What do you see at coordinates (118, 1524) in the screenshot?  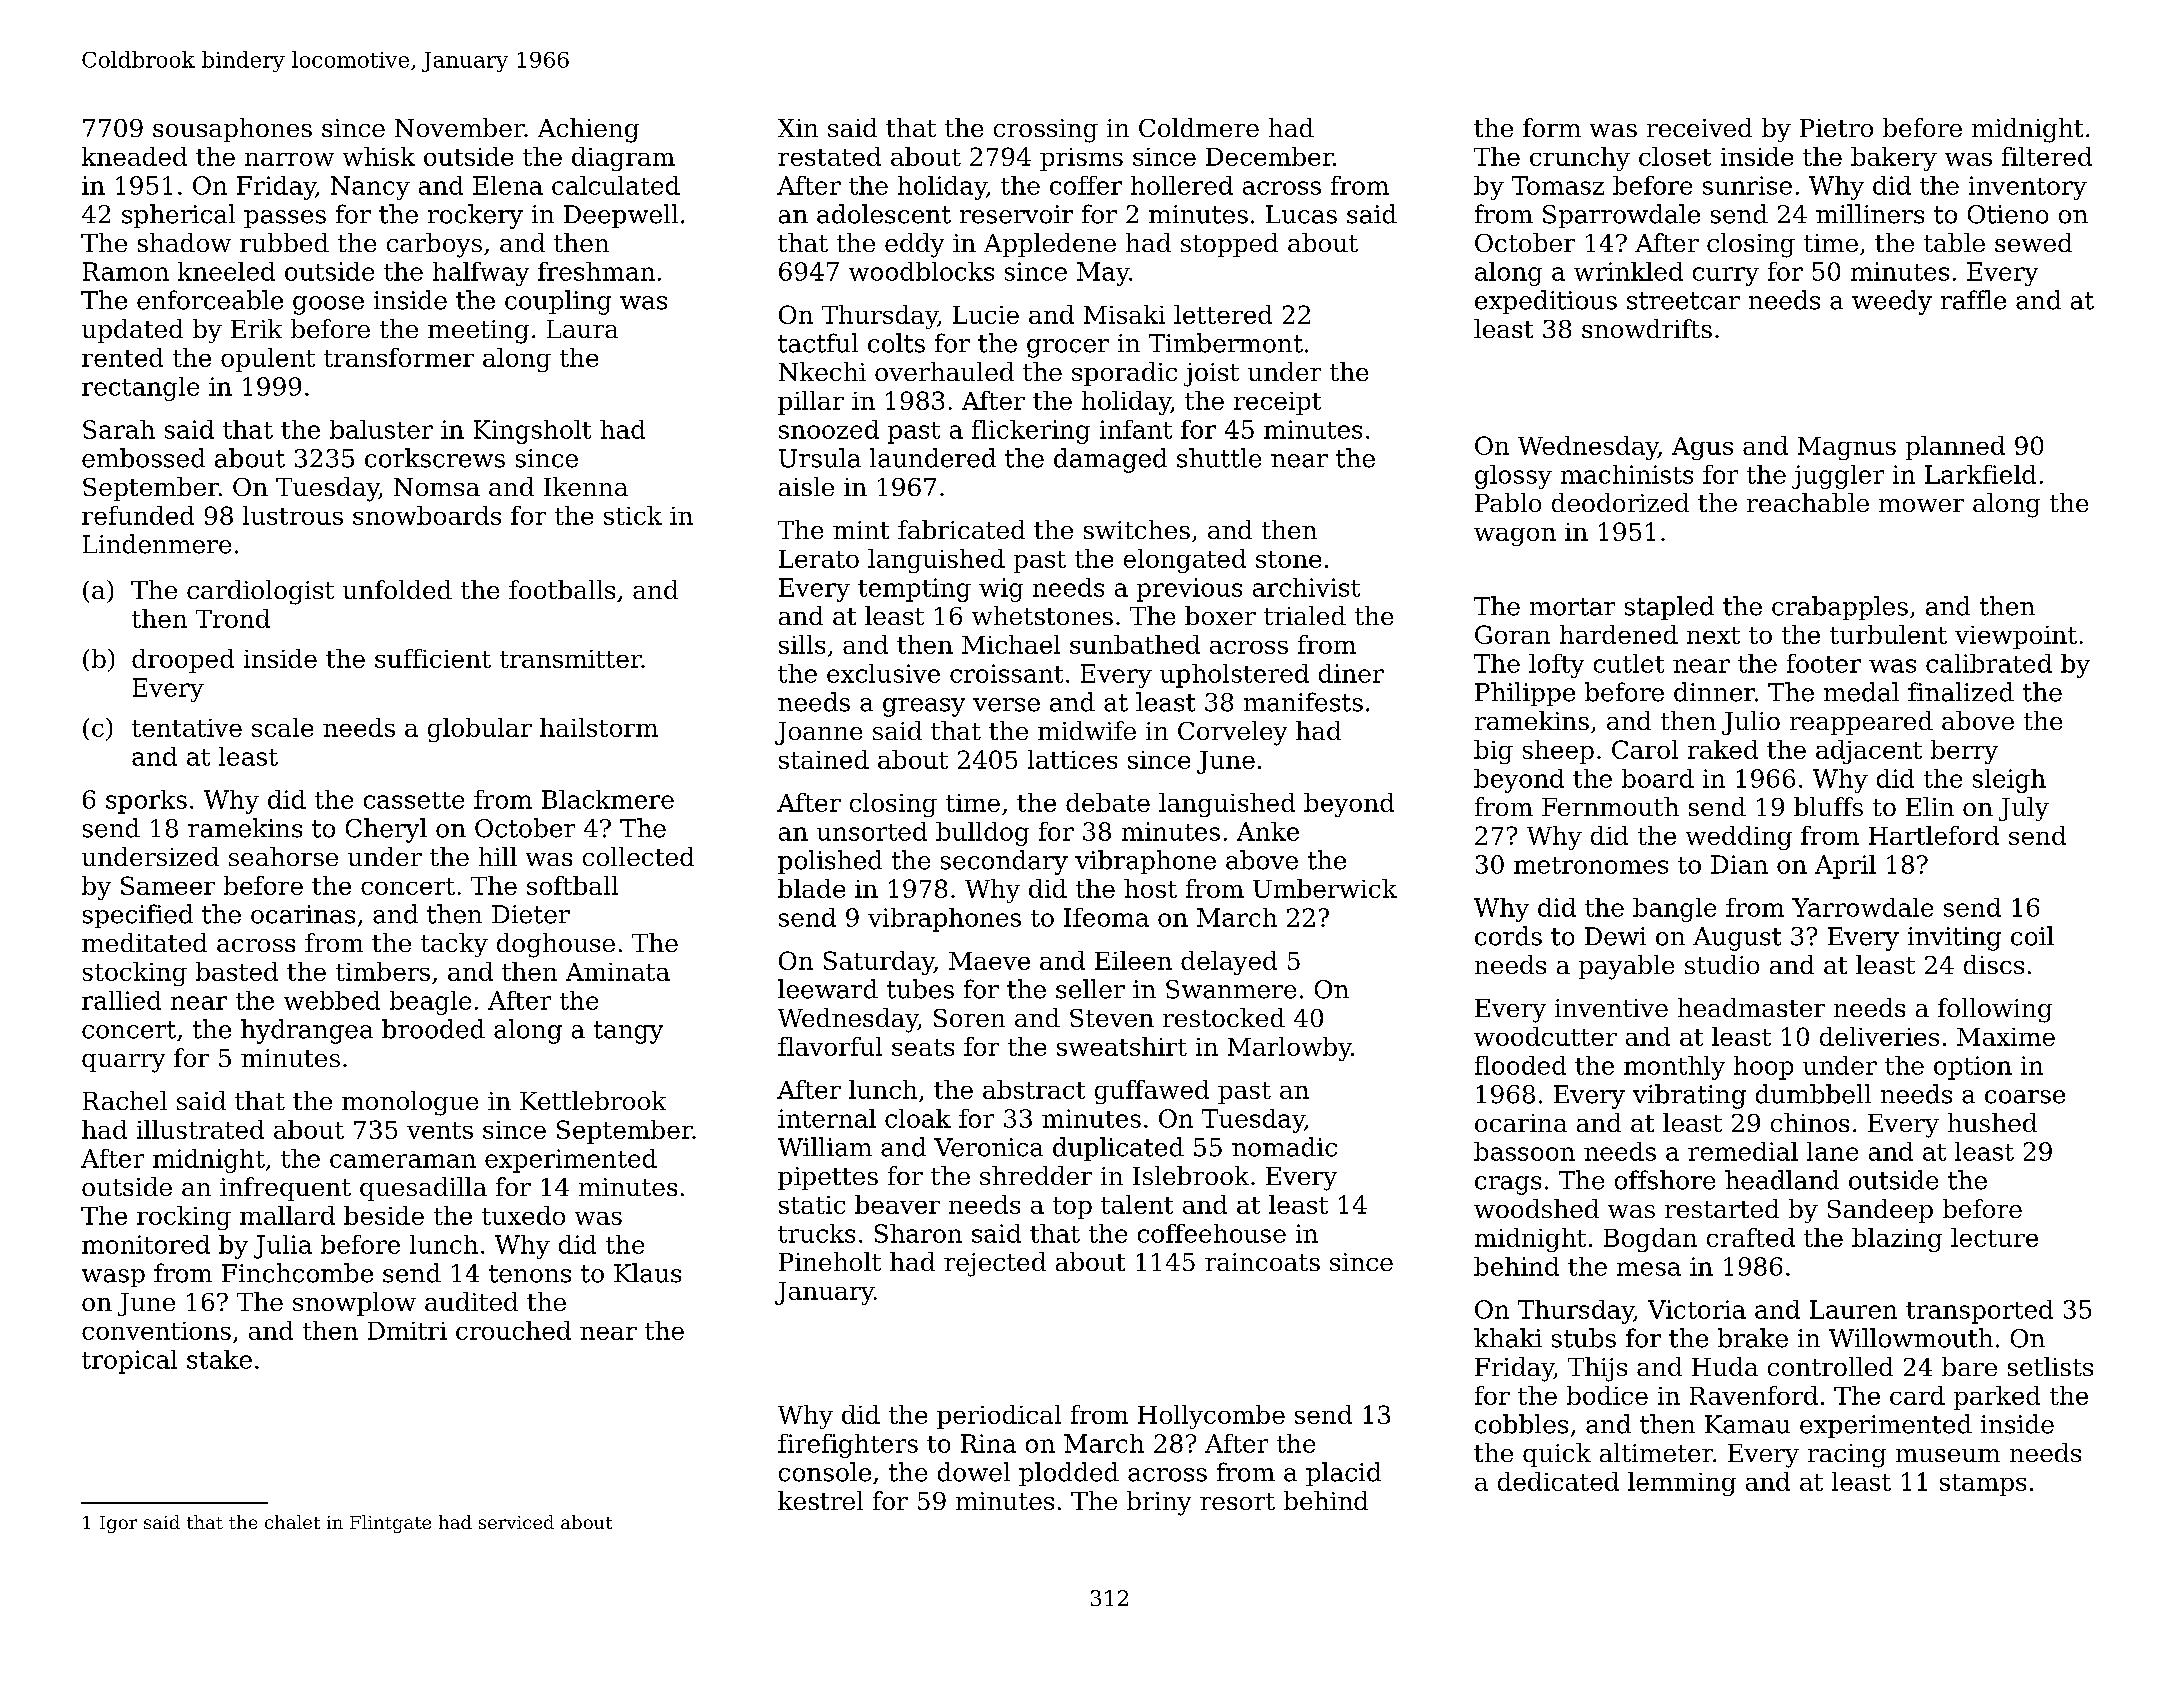 I see `Igor` at bounding box center [118, 1524].
